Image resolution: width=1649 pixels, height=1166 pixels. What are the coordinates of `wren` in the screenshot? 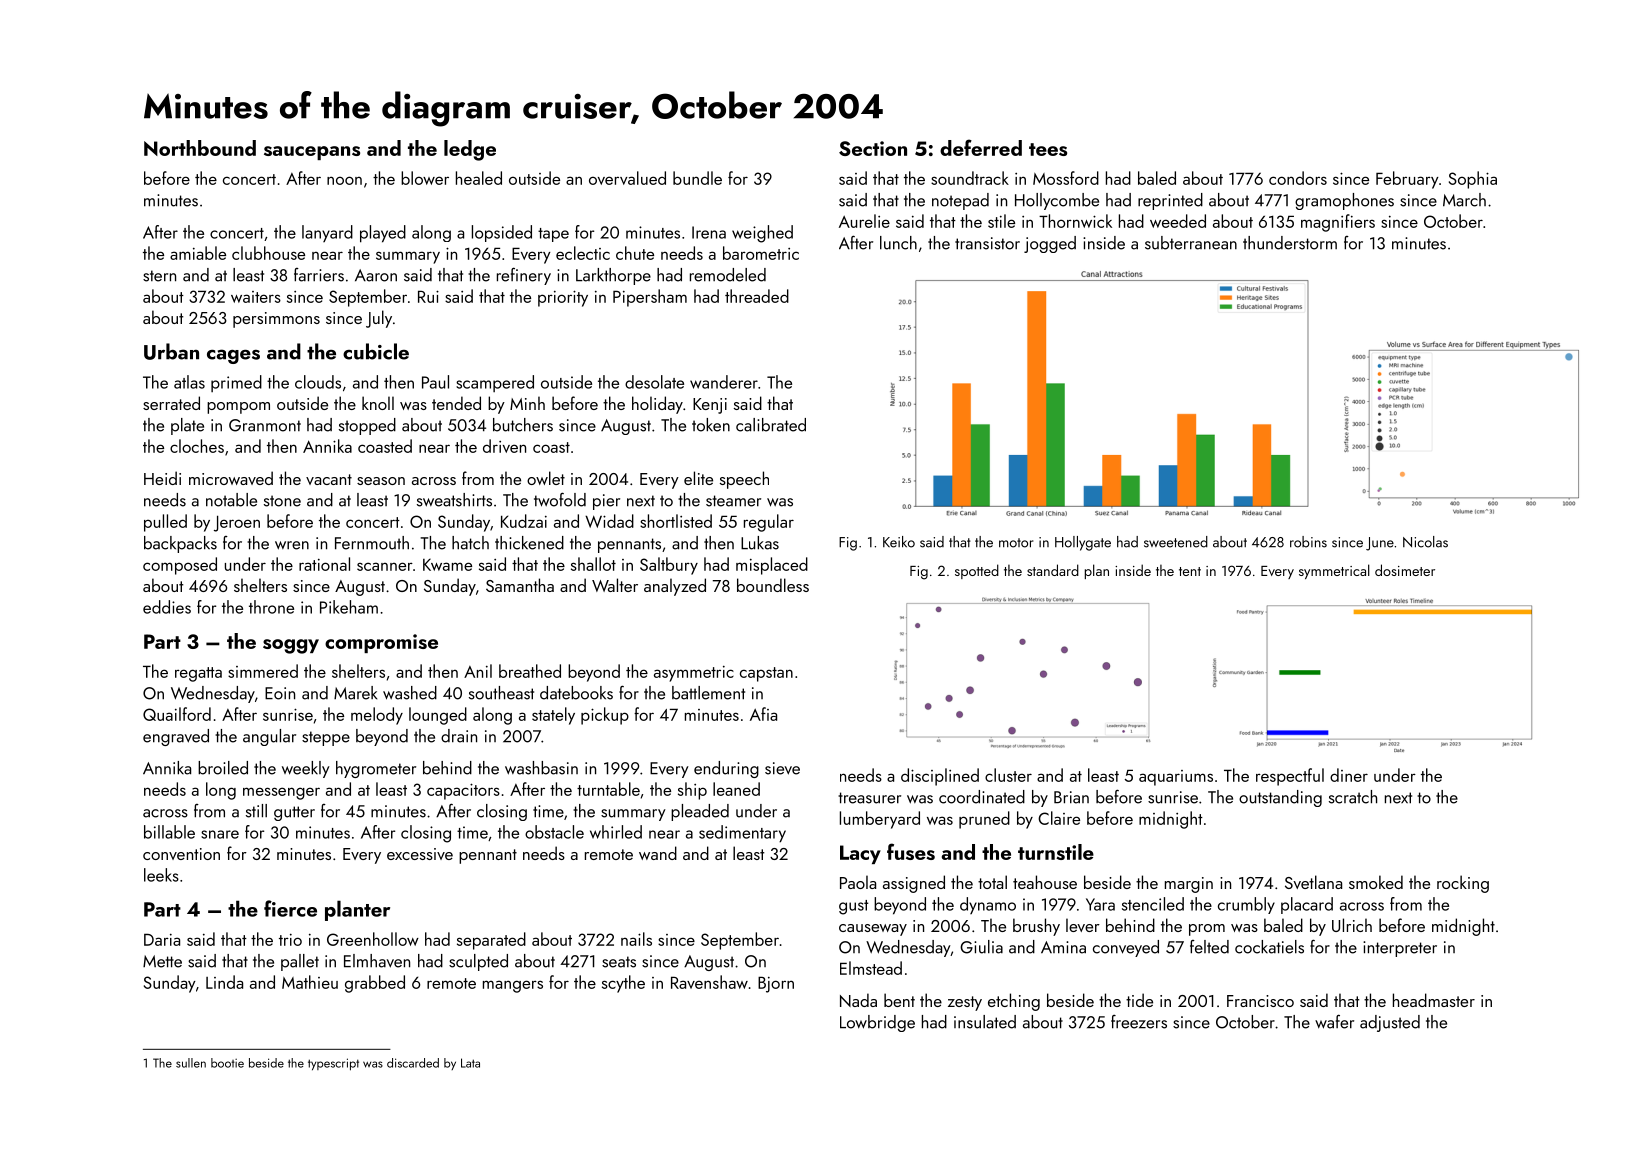 It's located at (292, 545).
